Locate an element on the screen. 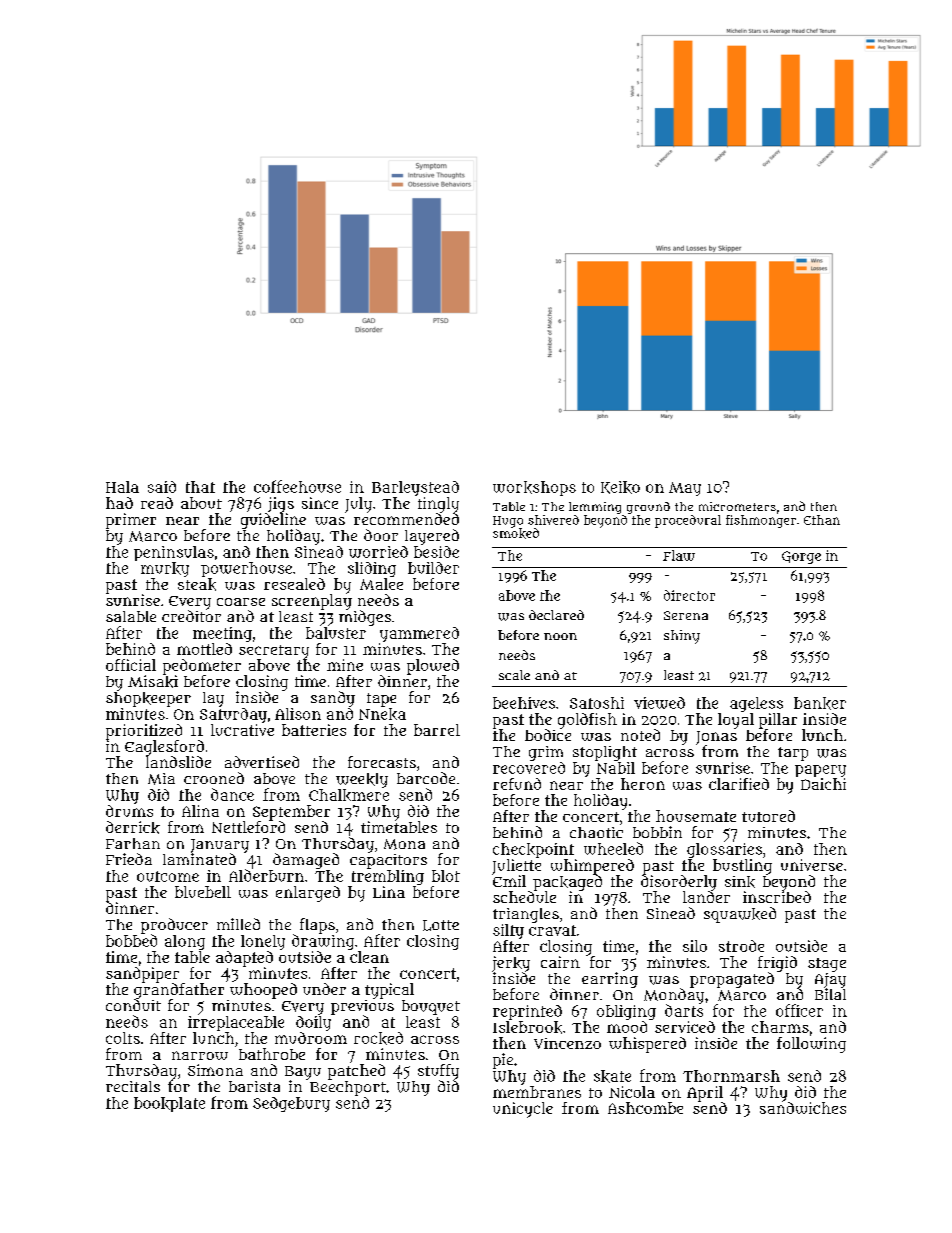  secretary is located at coordinates (274, 652).
